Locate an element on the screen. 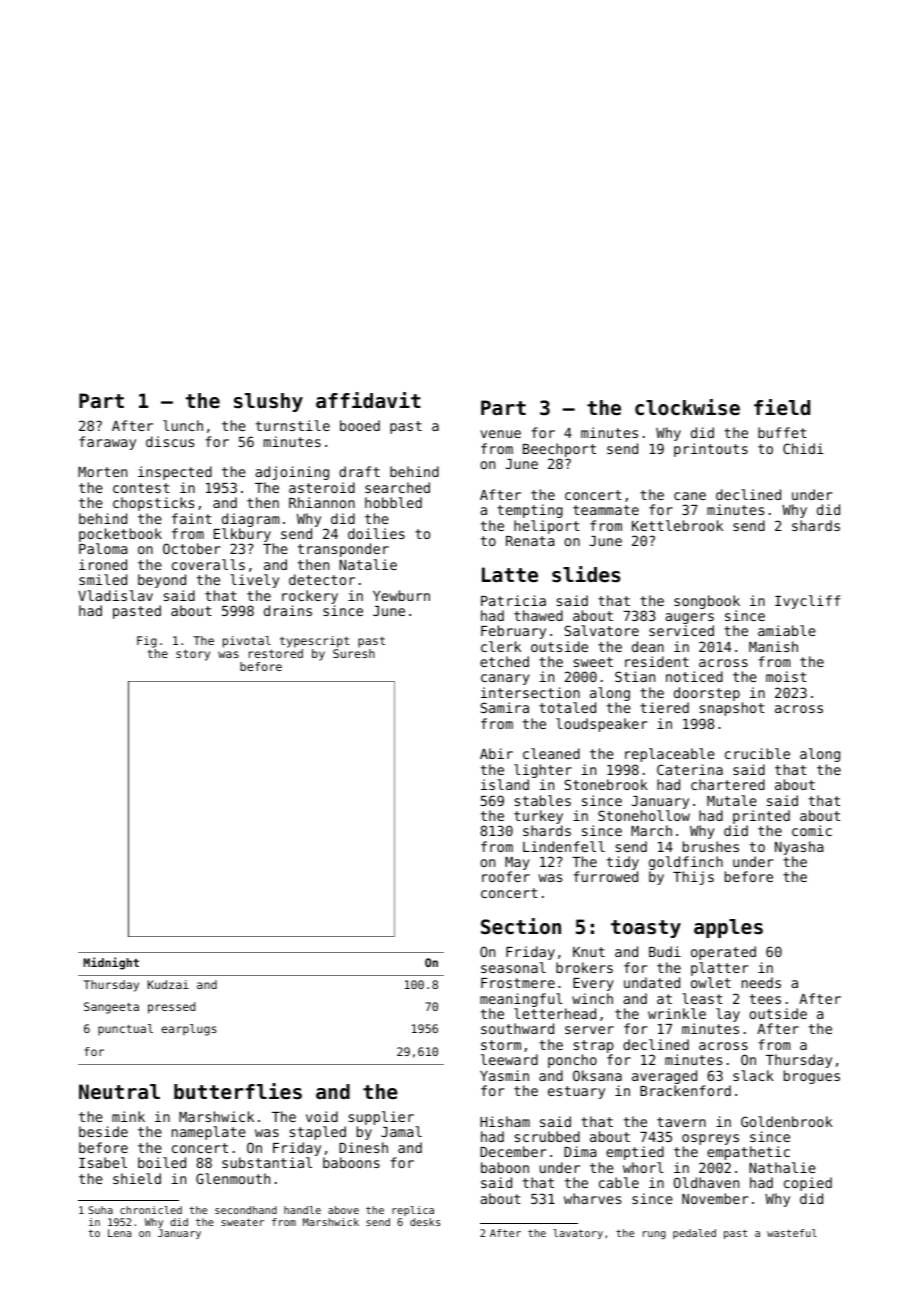 The width and height of the screenshot is (924, 1308). Suresh is located at coordinates (354, 653).
